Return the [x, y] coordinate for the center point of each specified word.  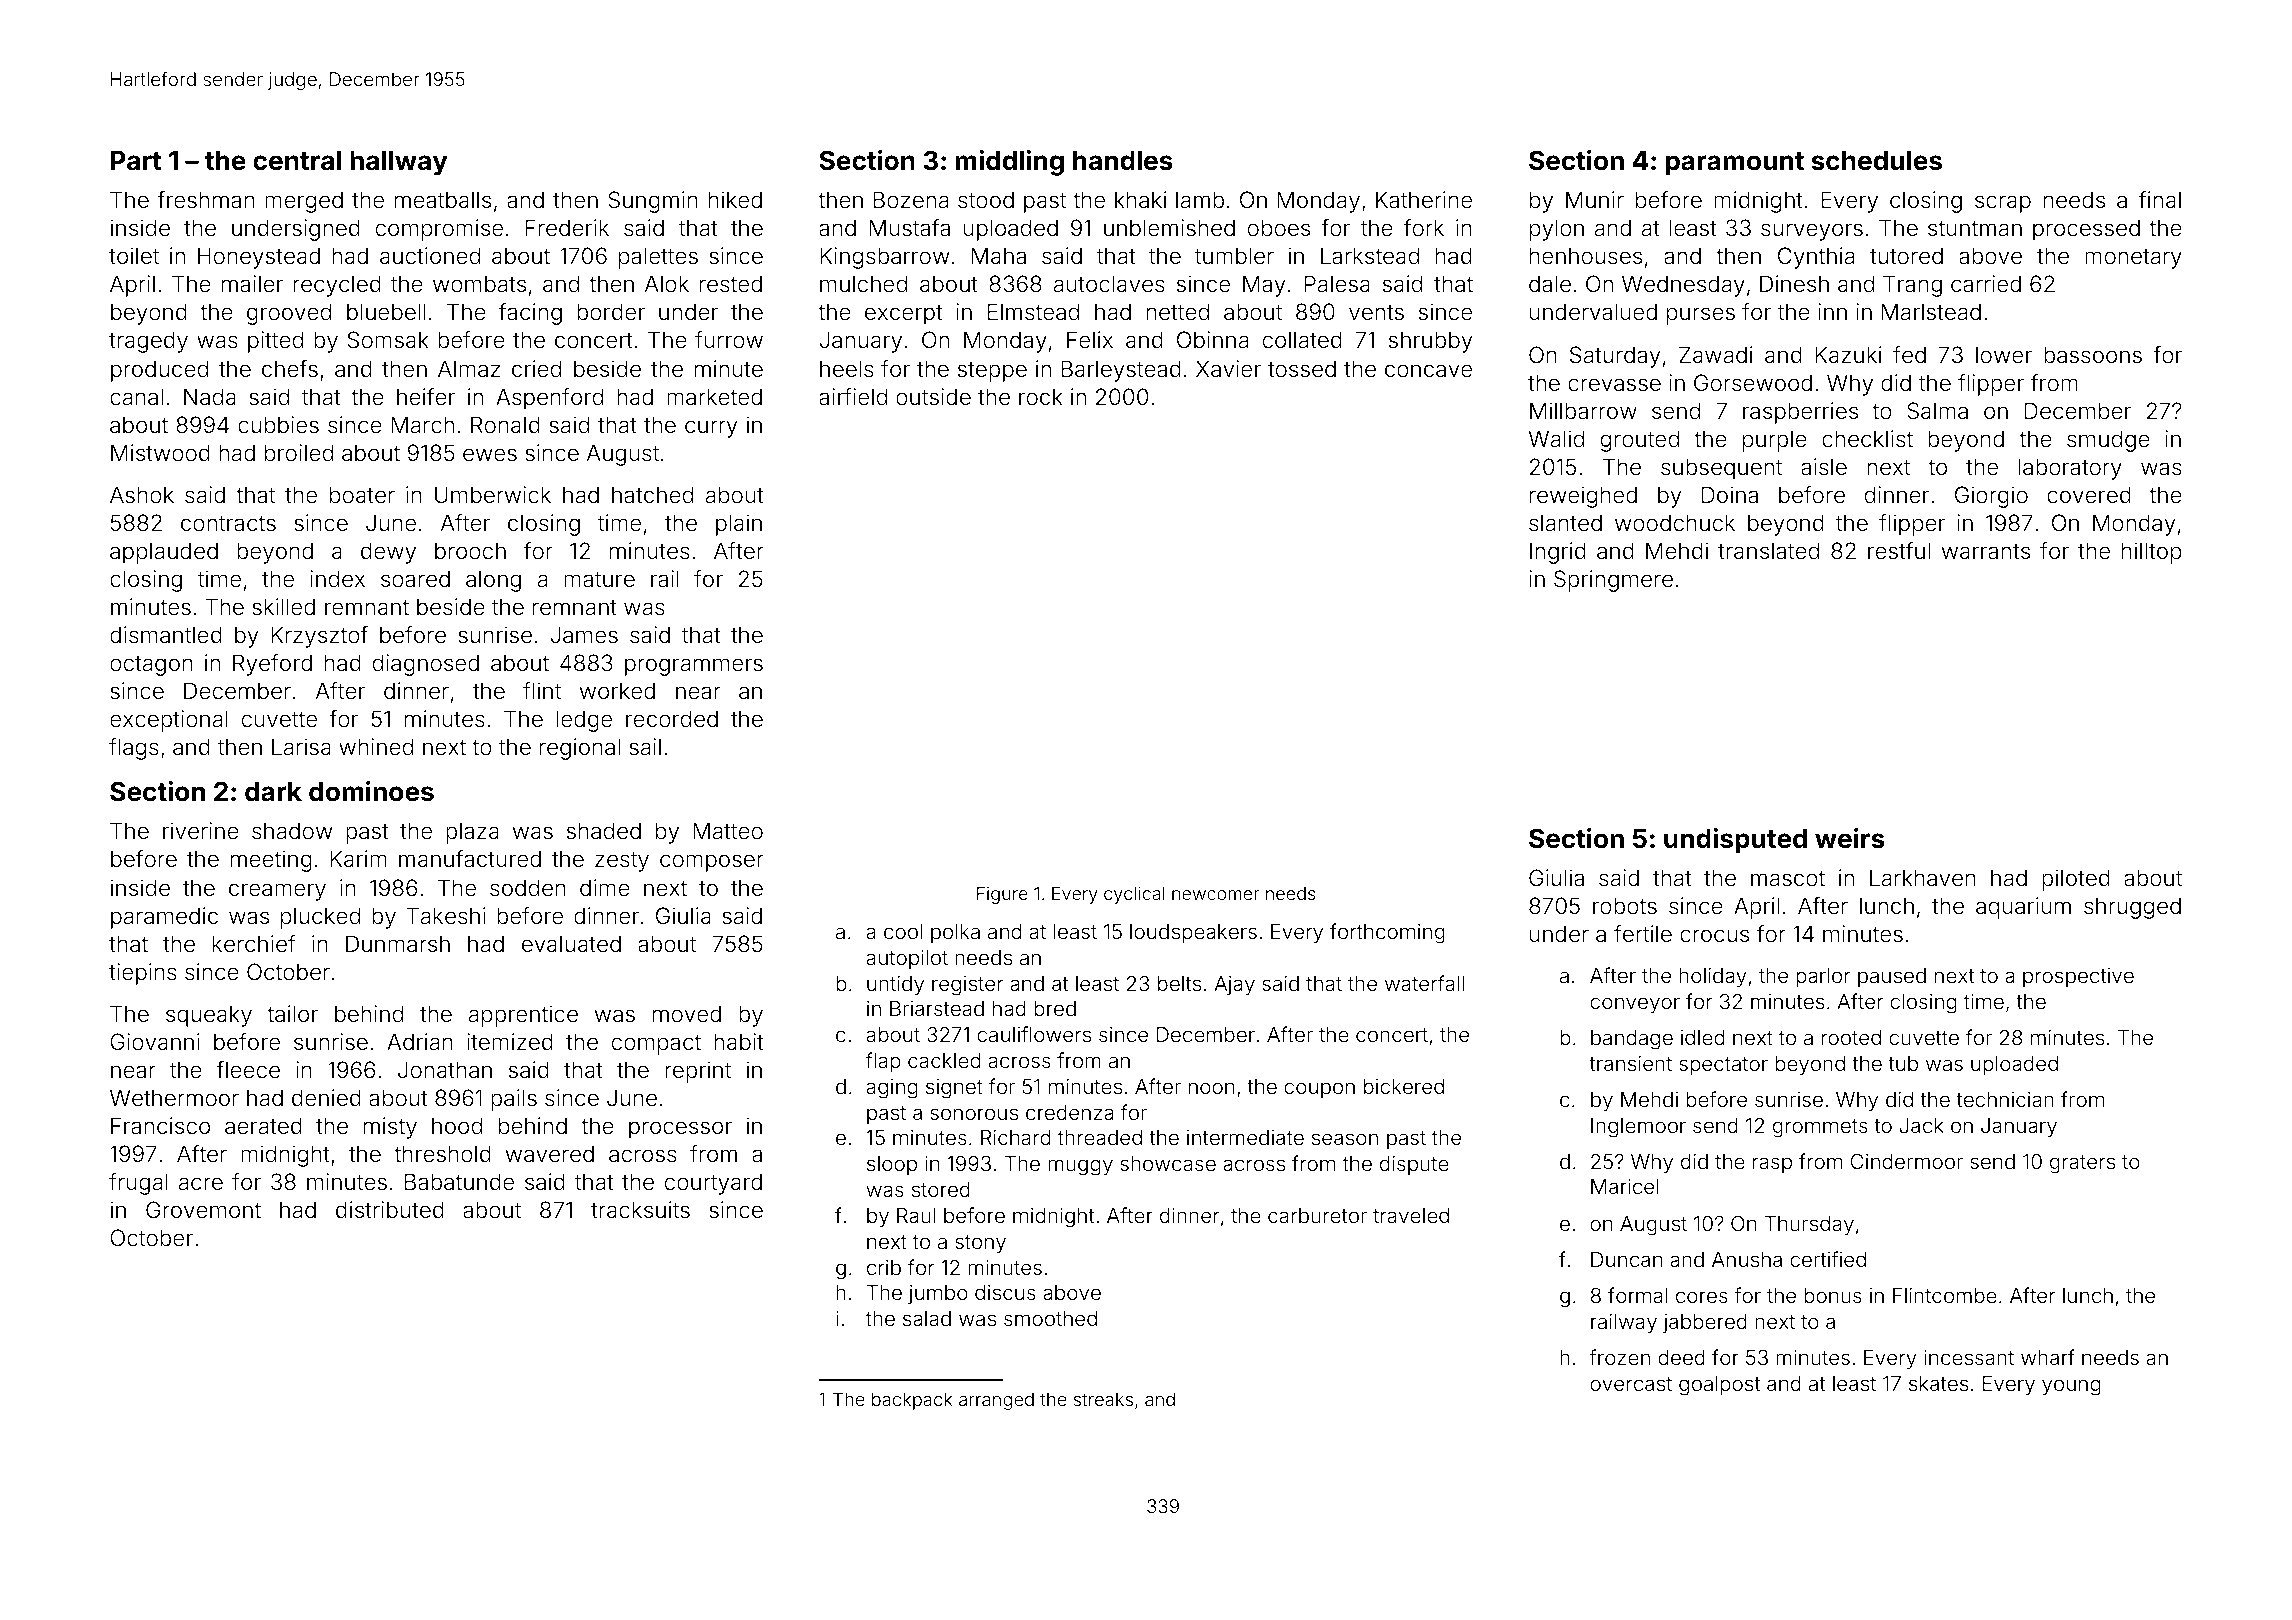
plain [739, 525]
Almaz [469, 369]
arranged [996, 1401]
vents [1376, 313]
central [297, 161]
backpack [912, 1401]
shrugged [2132, 908]
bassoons [2093, 355]
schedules [1876, 161]
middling [1009, 163]
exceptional [169, 721]
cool [903, 931]
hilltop [2152, 553]
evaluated [571, 944]
